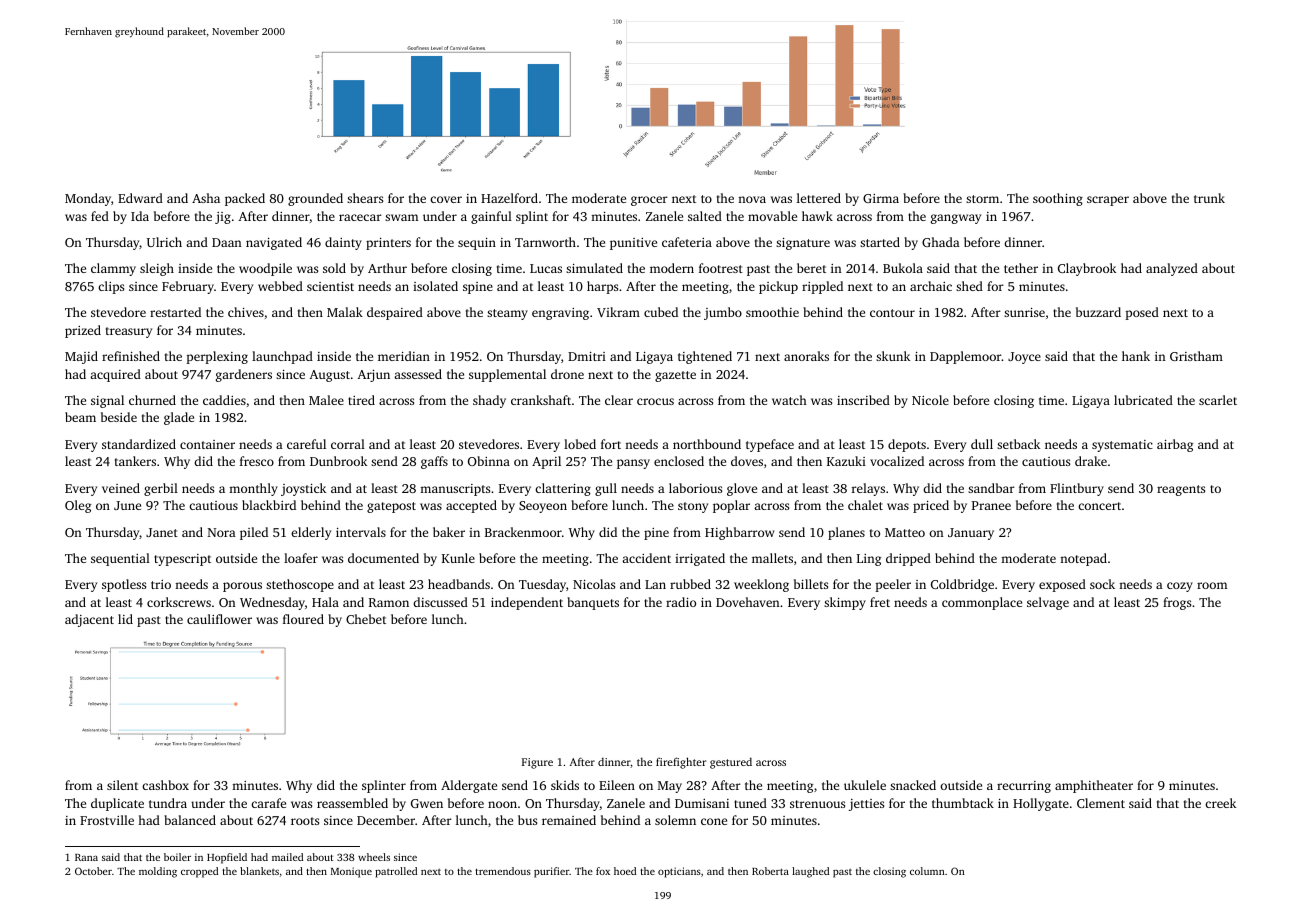 The width and height of the screenshot is (1308, 924). I want to click on Rana, so click(86, 857).
